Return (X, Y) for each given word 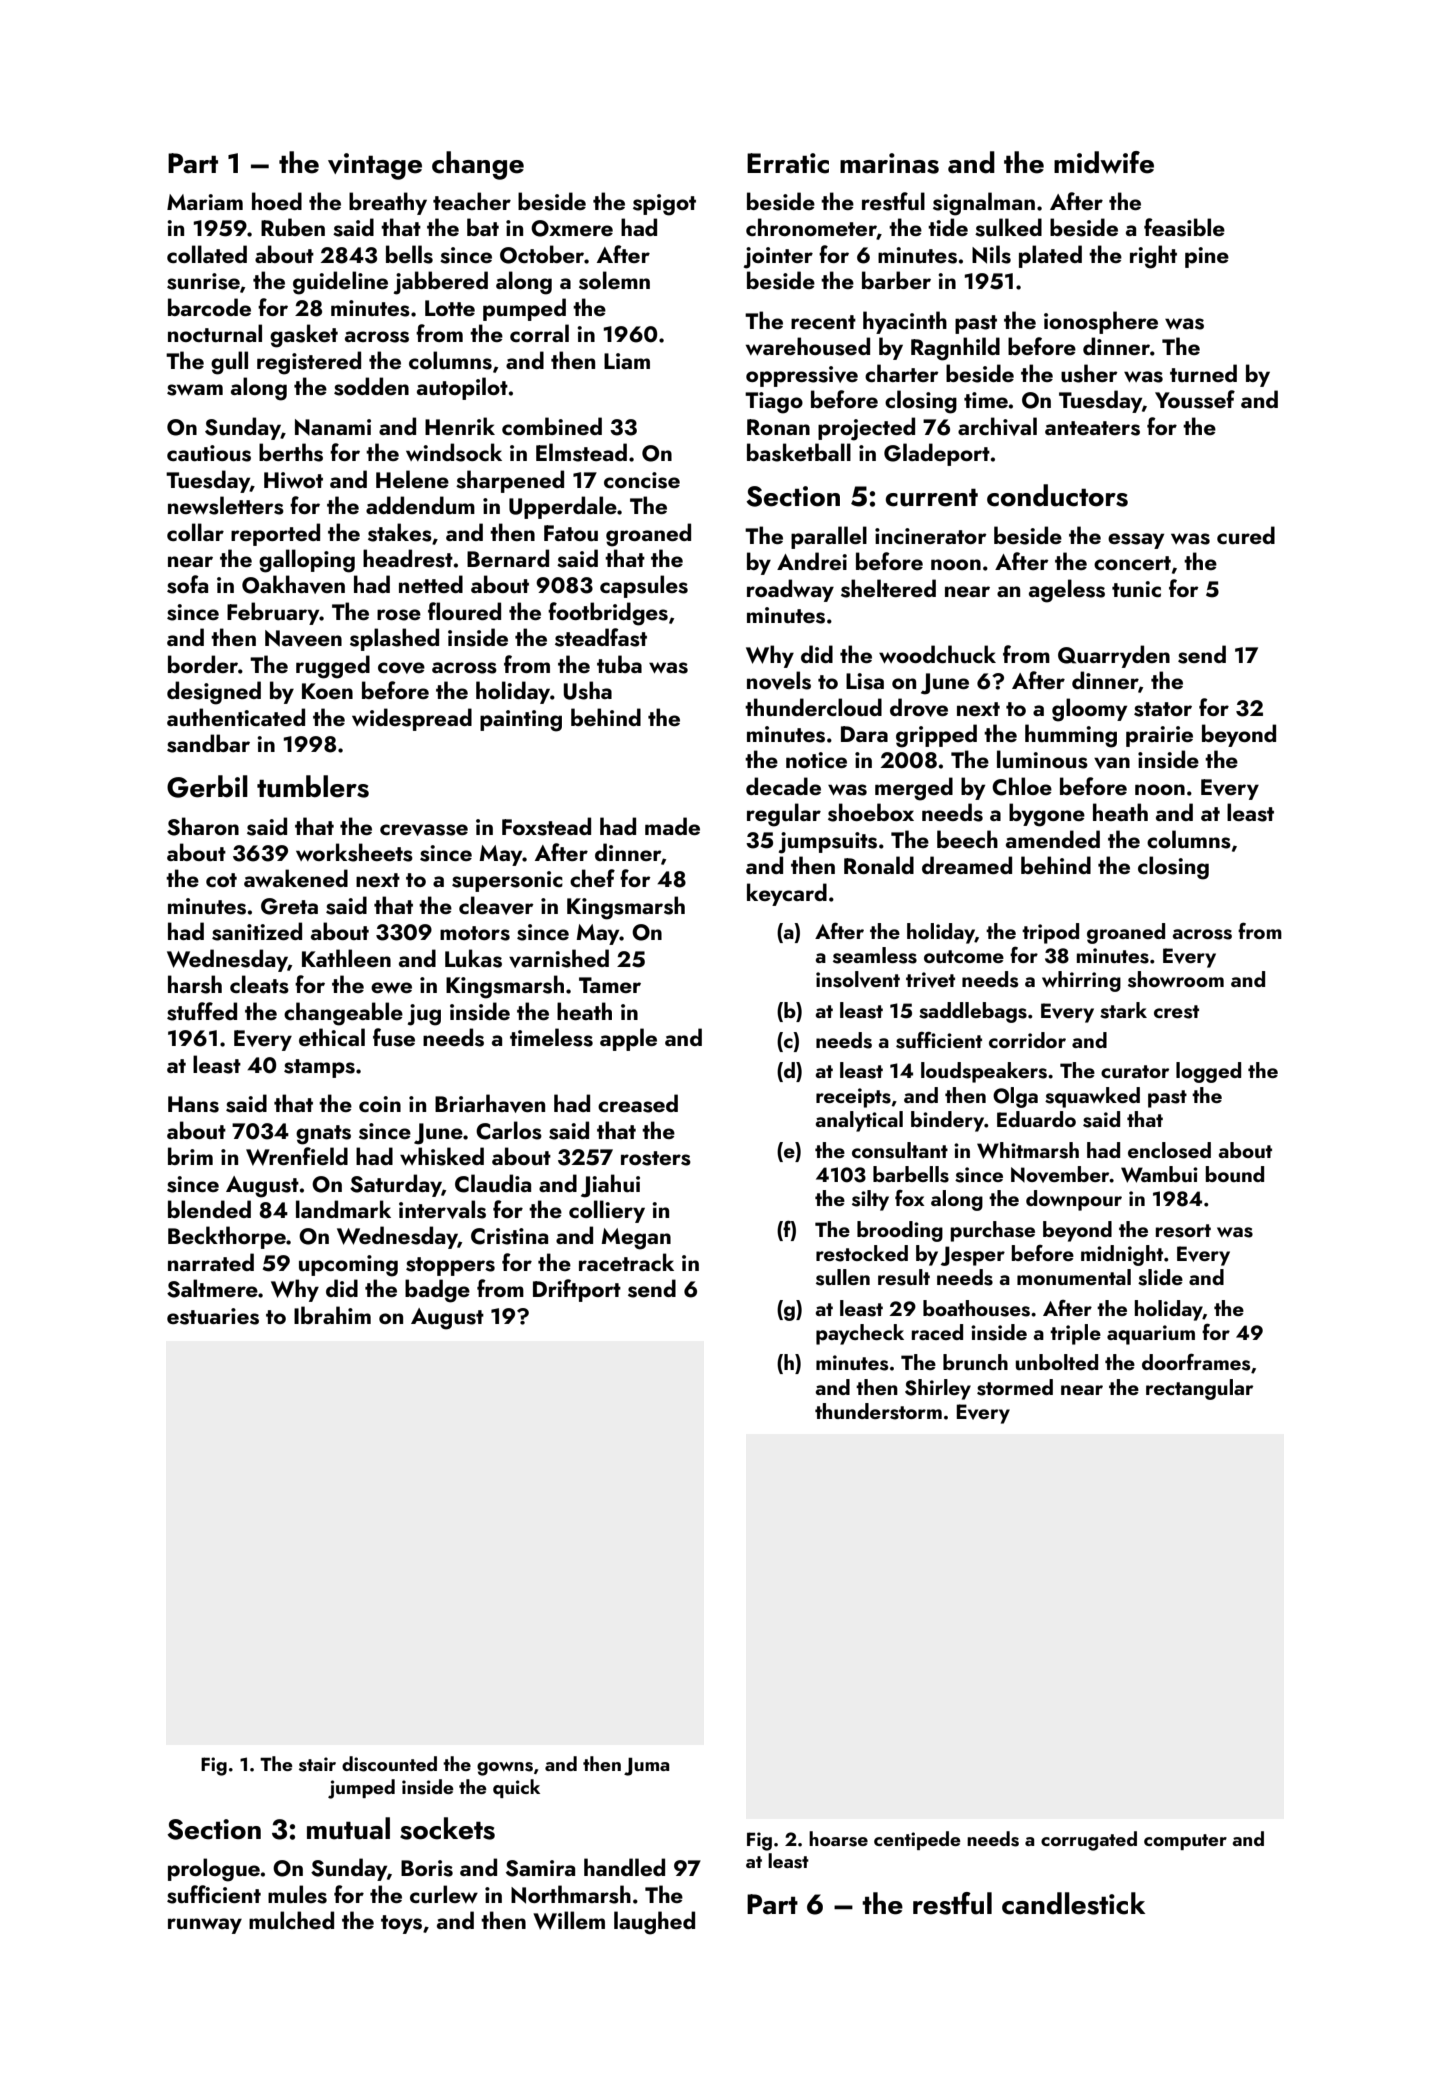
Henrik (460, 426)
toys (401, 1924)
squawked (1092, 1097)
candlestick (1073, 1903)
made (672, 826)
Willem (569, 1920)
